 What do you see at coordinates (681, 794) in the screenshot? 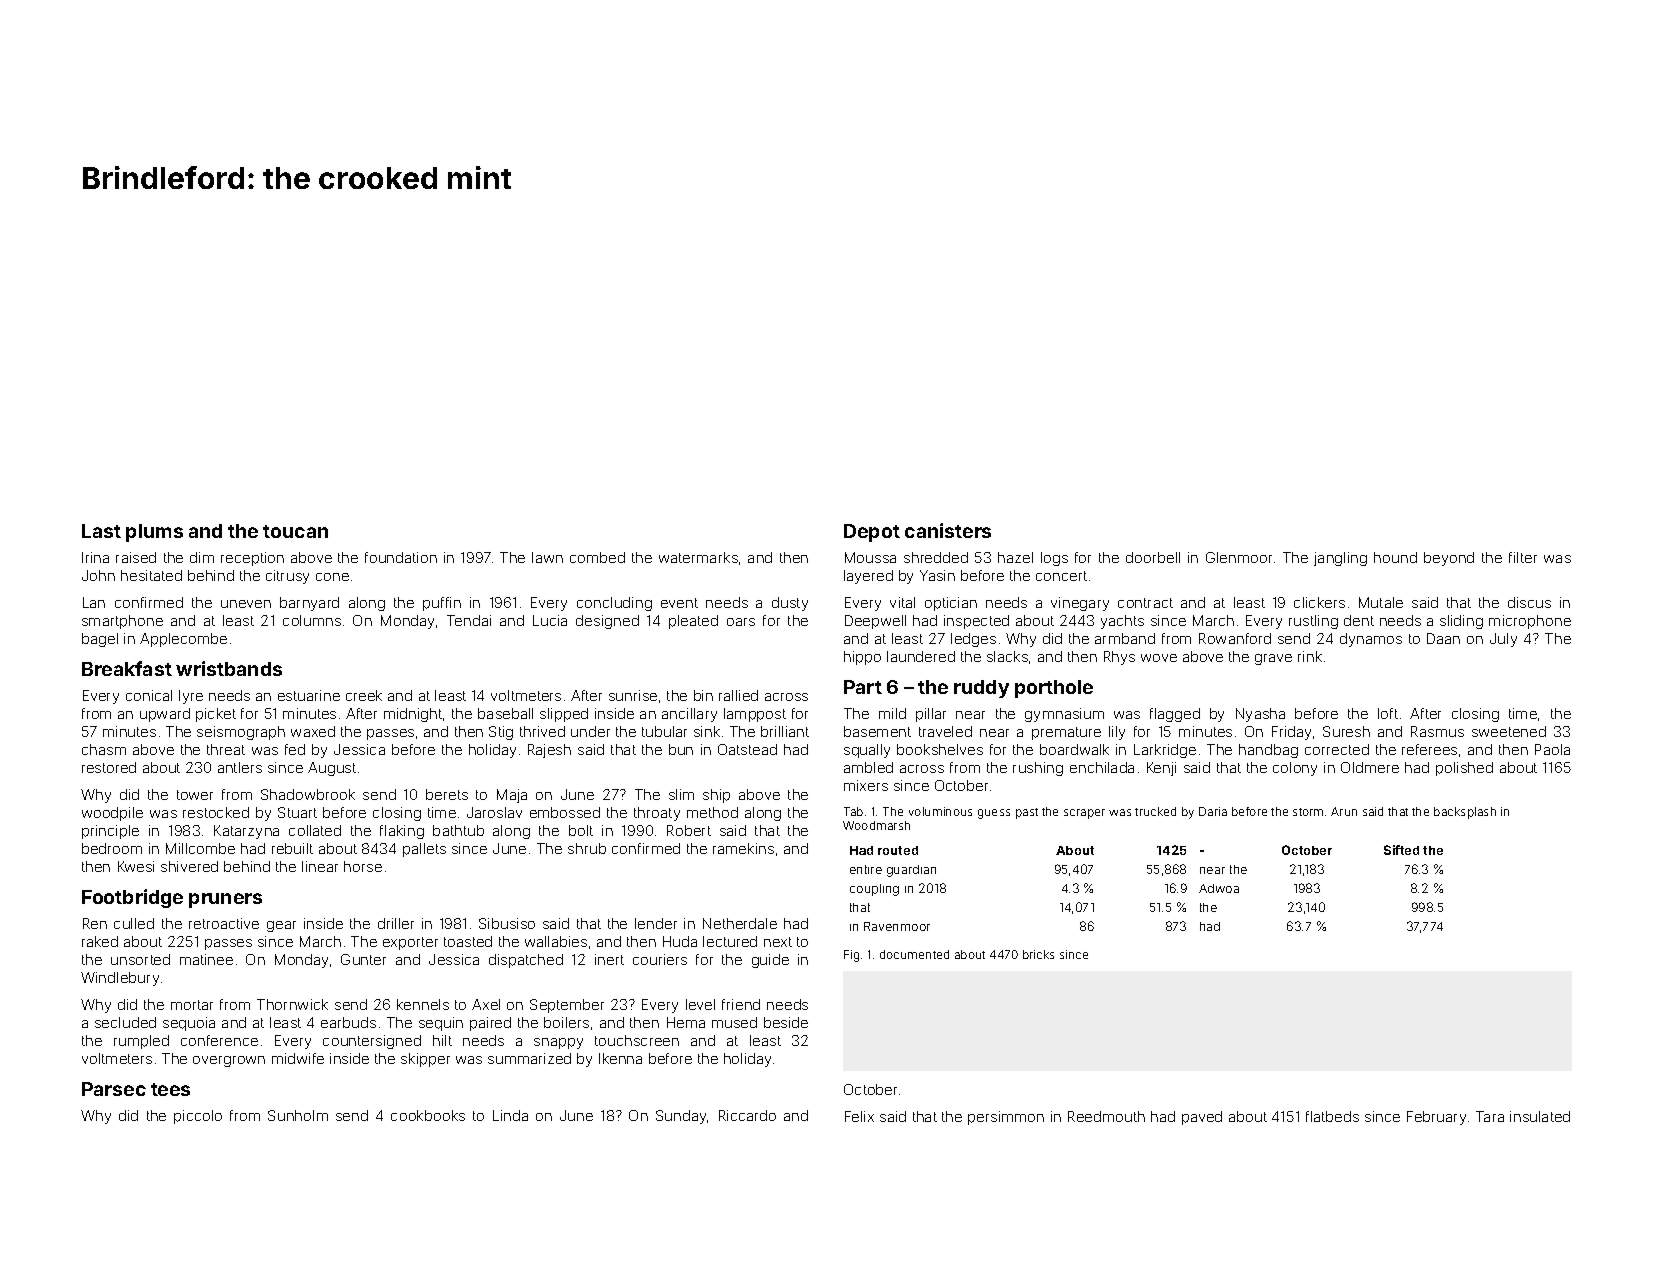
I see `slim` at bounding box center [681, 794].
